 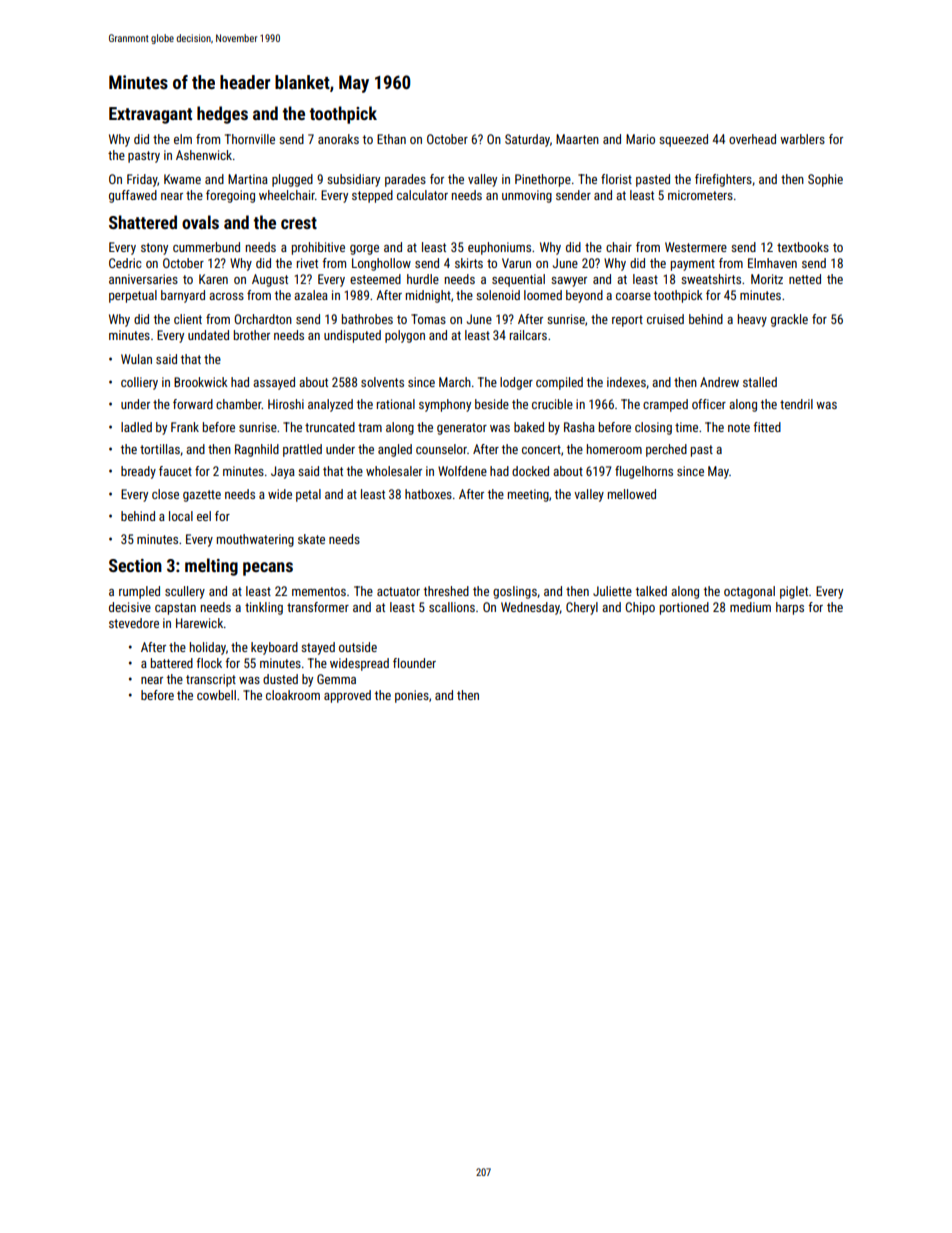 I want to click on skate, so click(x=311, y=539).
